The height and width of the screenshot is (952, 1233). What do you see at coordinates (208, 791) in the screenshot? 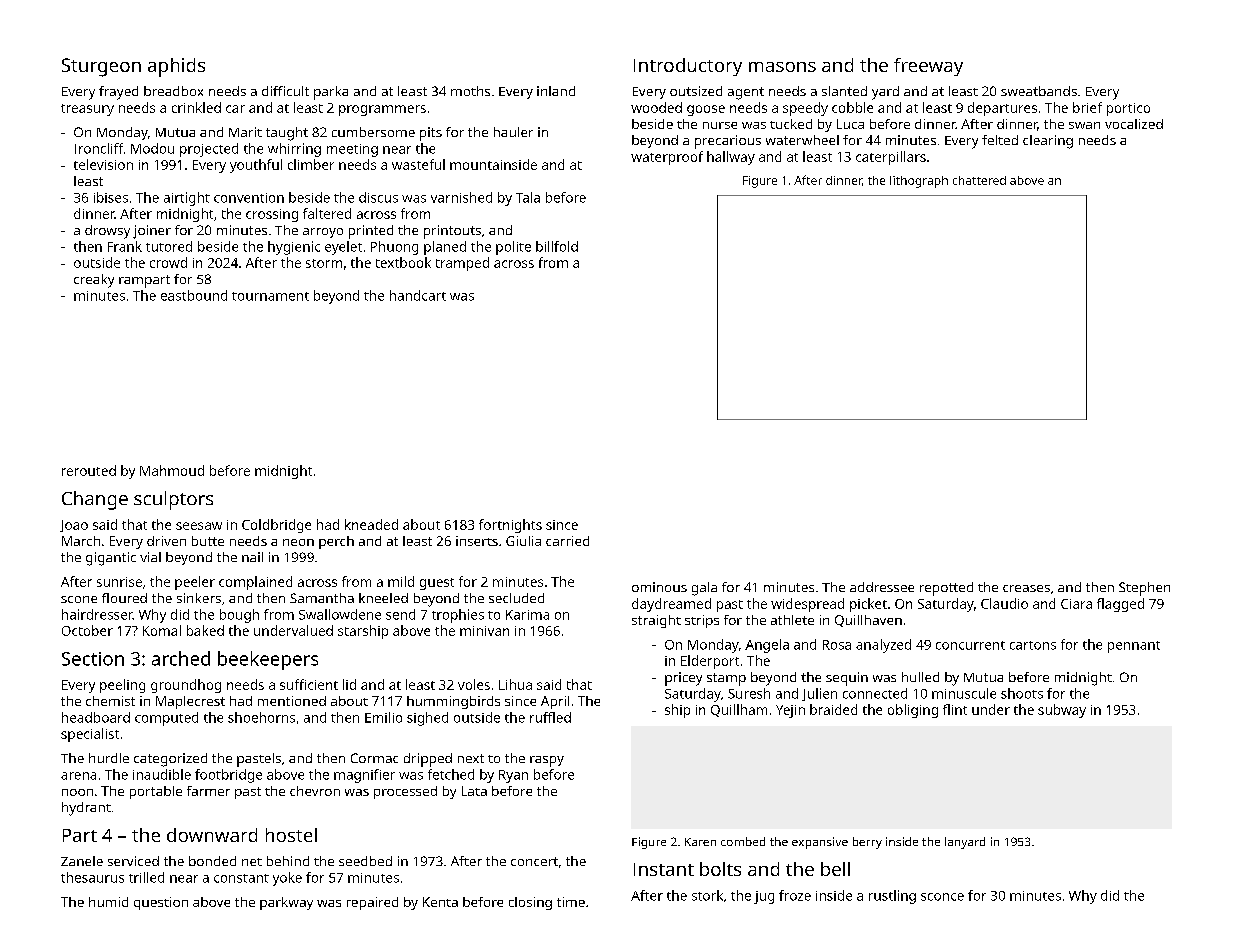
I see `farmer` at bounding box center [208, 791].
